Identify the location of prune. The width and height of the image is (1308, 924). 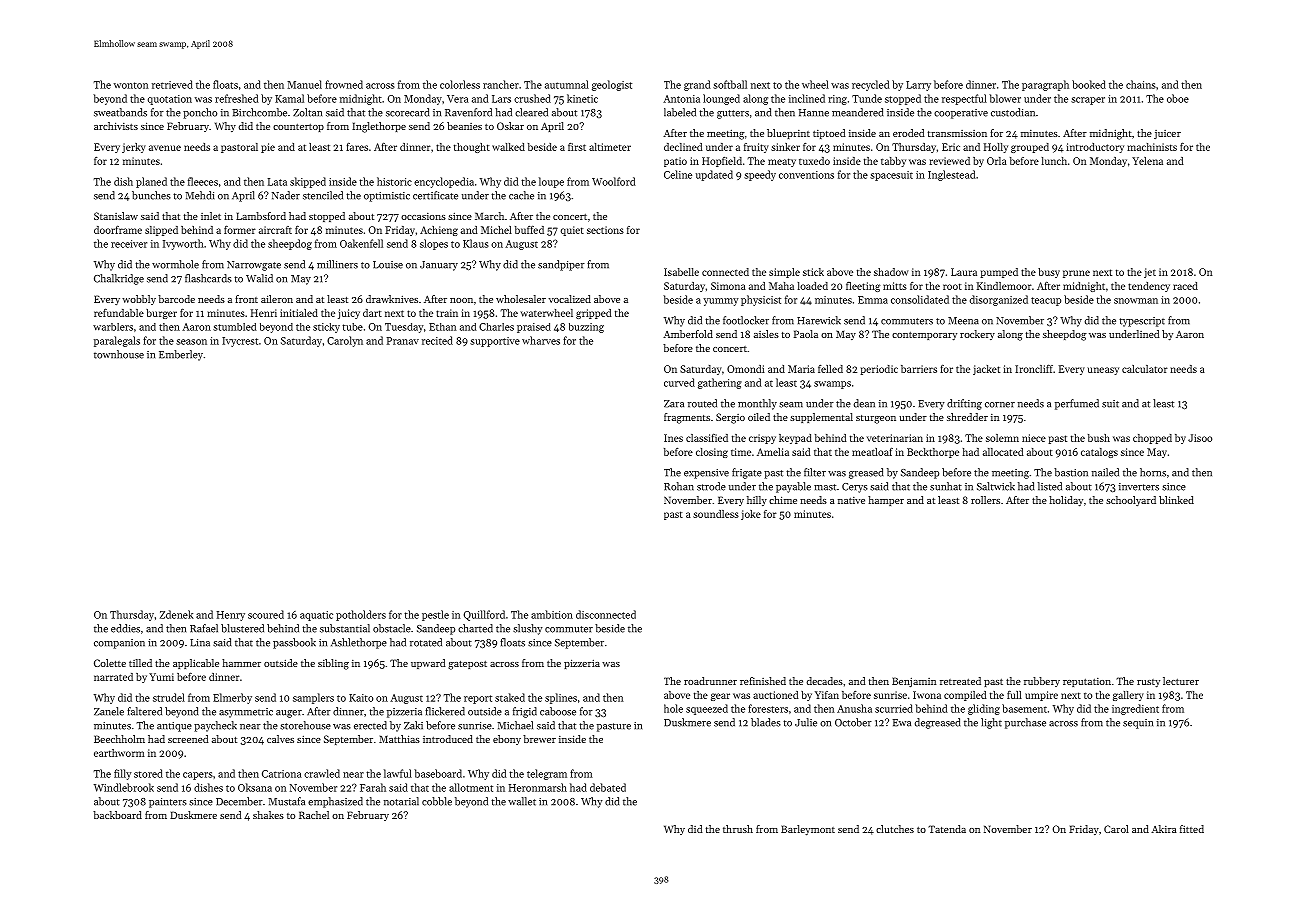
(1076, 274).
